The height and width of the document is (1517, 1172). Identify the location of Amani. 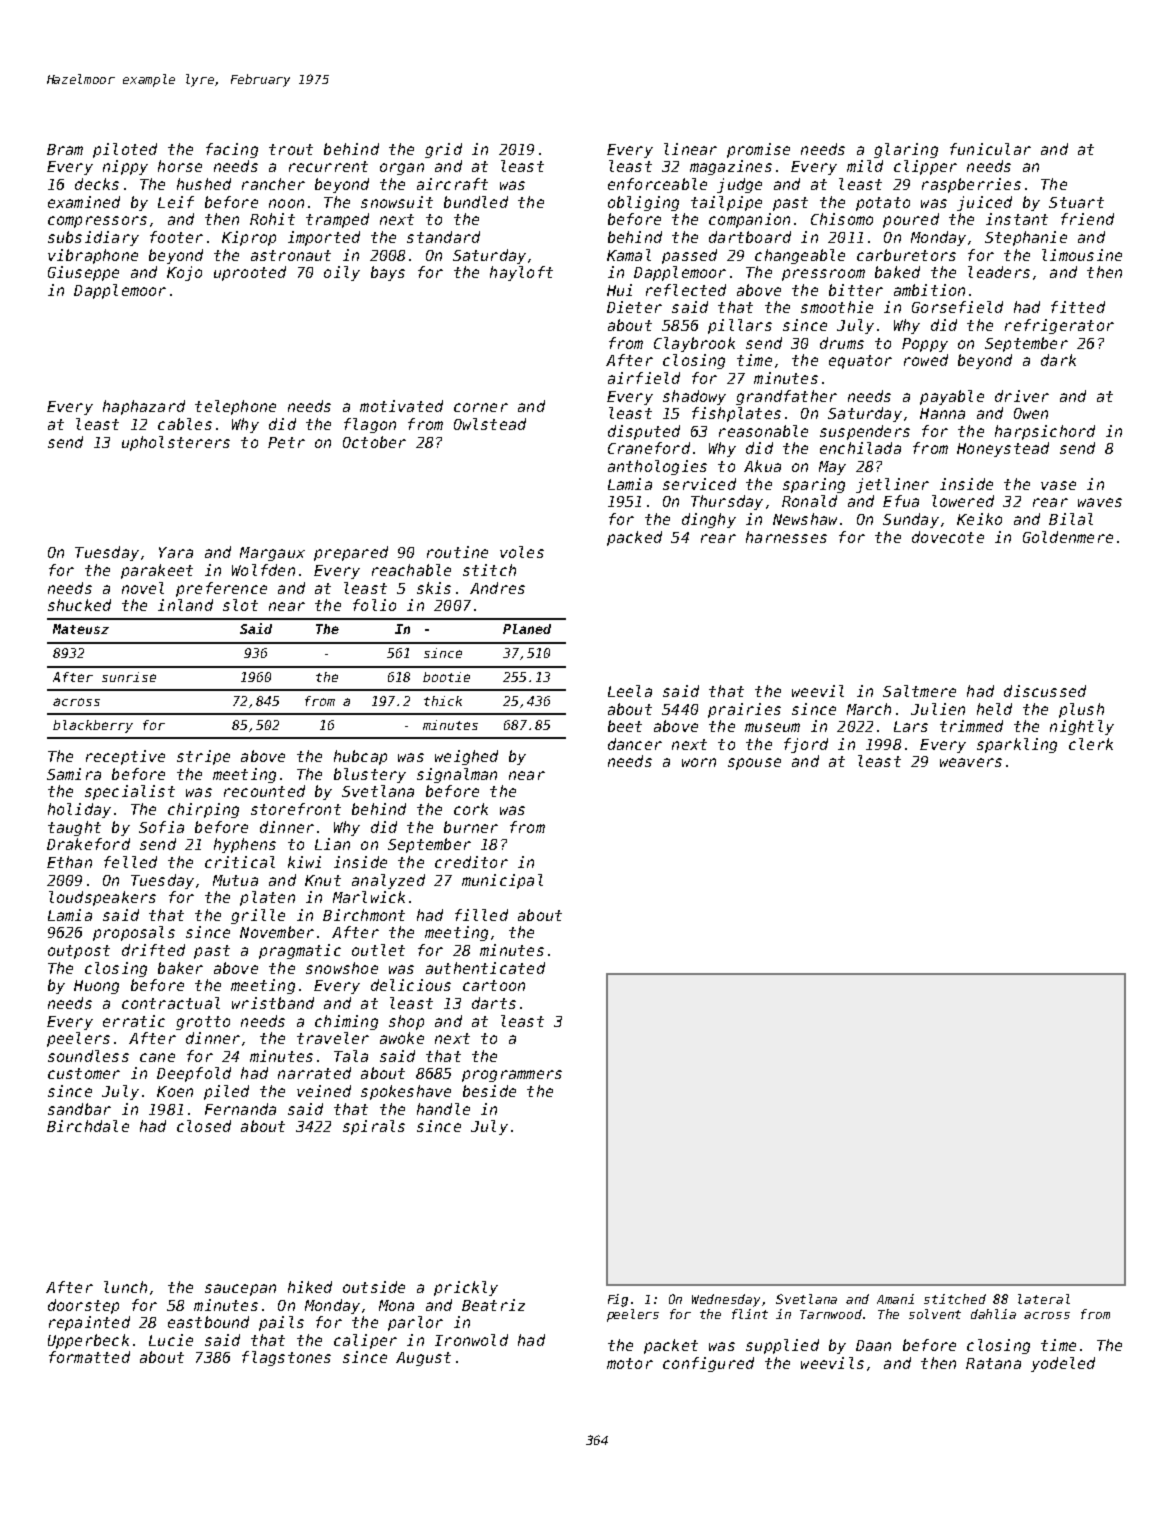
(895, 1299).
